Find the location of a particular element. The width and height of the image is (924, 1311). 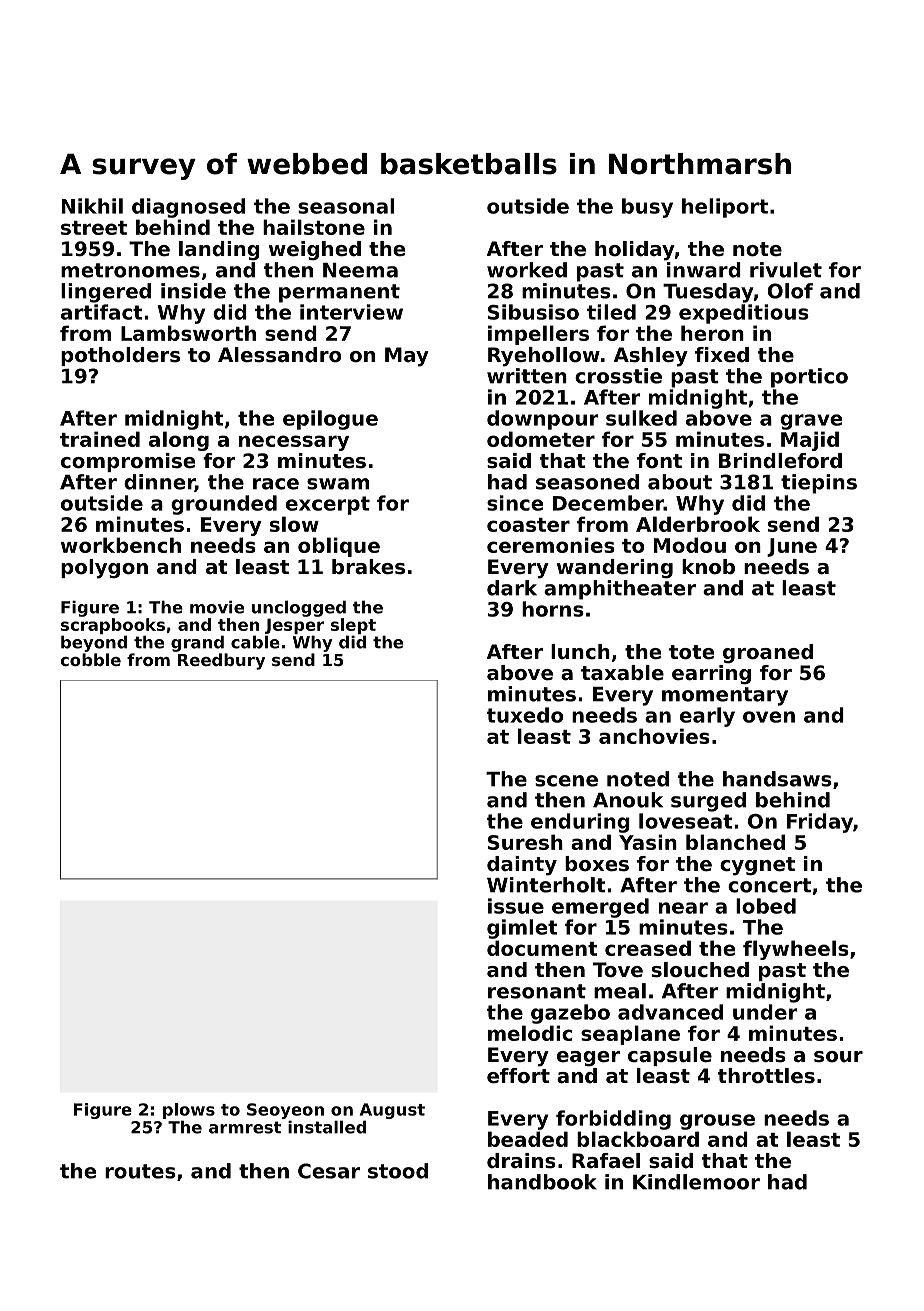

routes is located at coordinates (140, 1171).
